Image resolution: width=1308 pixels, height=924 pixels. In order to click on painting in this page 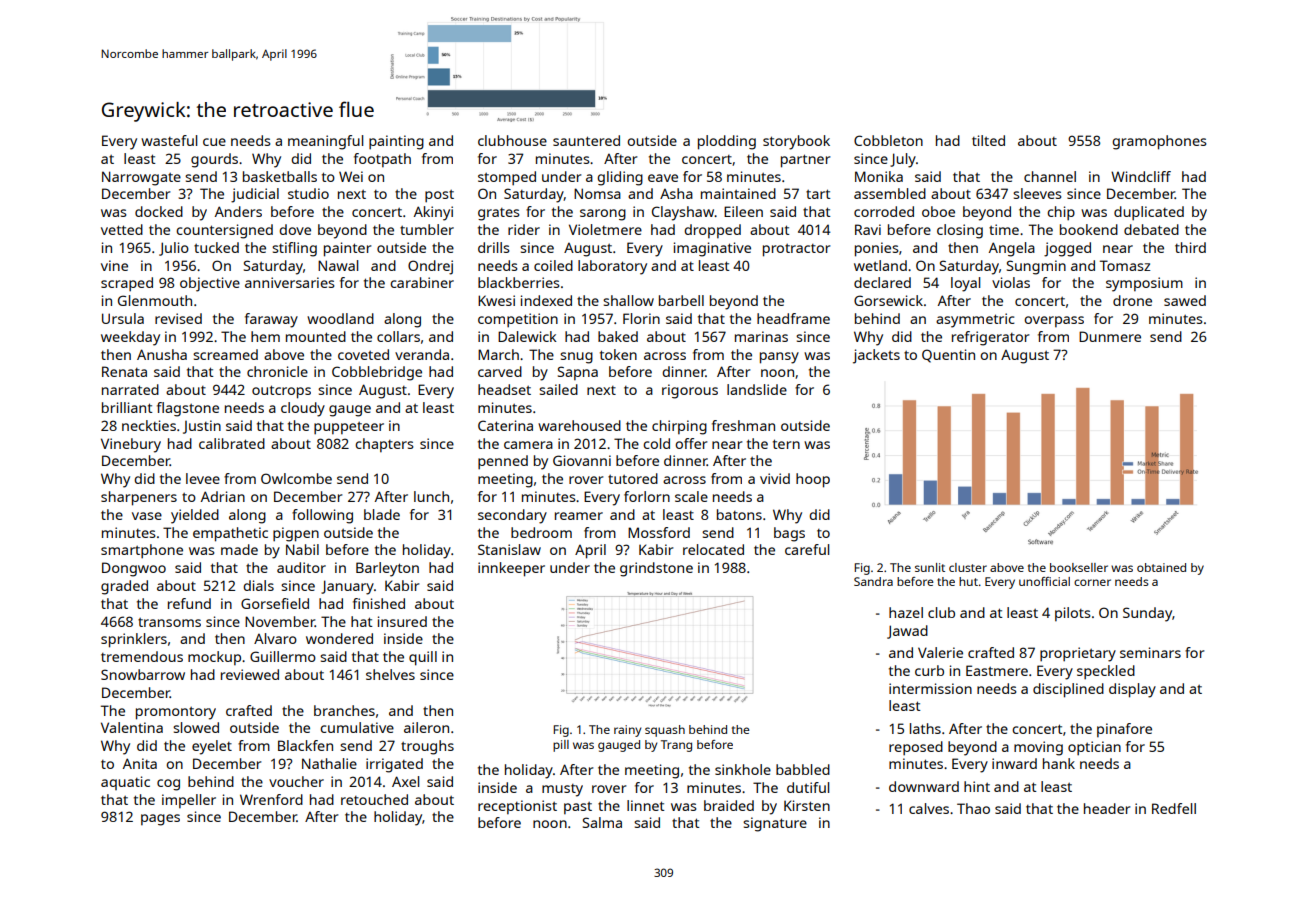, I will do `click(396, 142)`.
